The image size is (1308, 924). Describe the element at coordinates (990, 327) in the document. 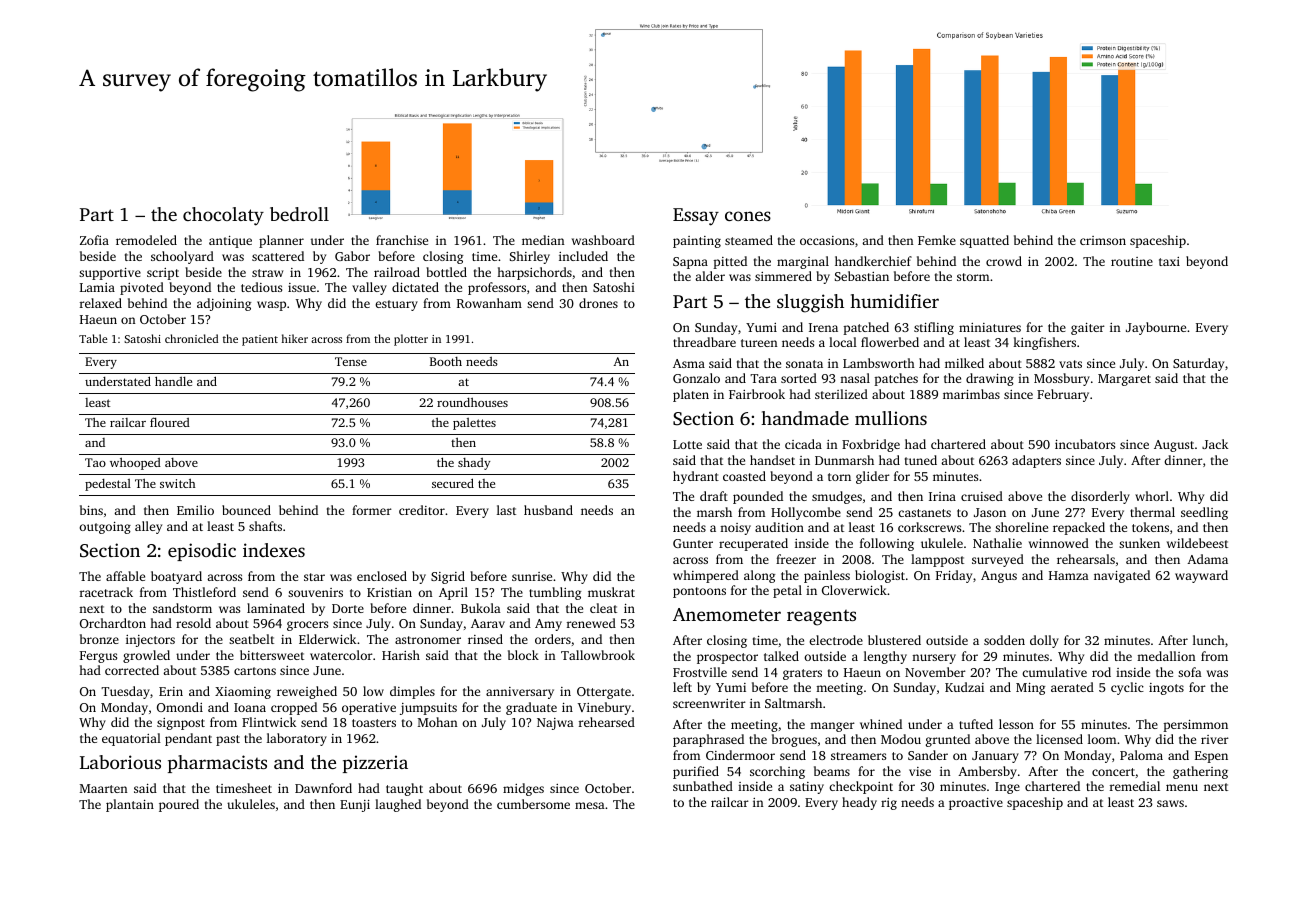

I see `miniatures` at that location.
